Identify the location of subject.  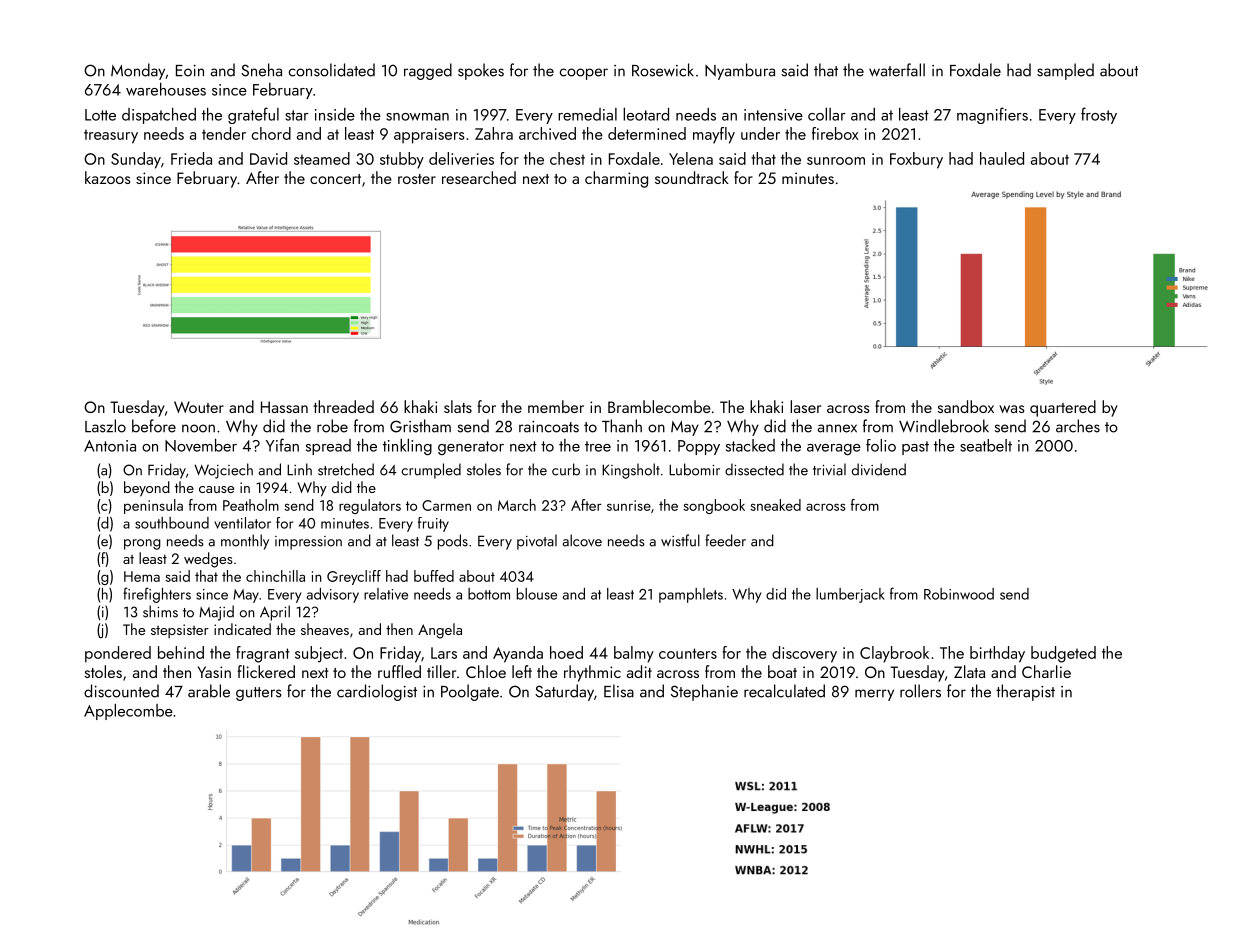
(319, 654).
